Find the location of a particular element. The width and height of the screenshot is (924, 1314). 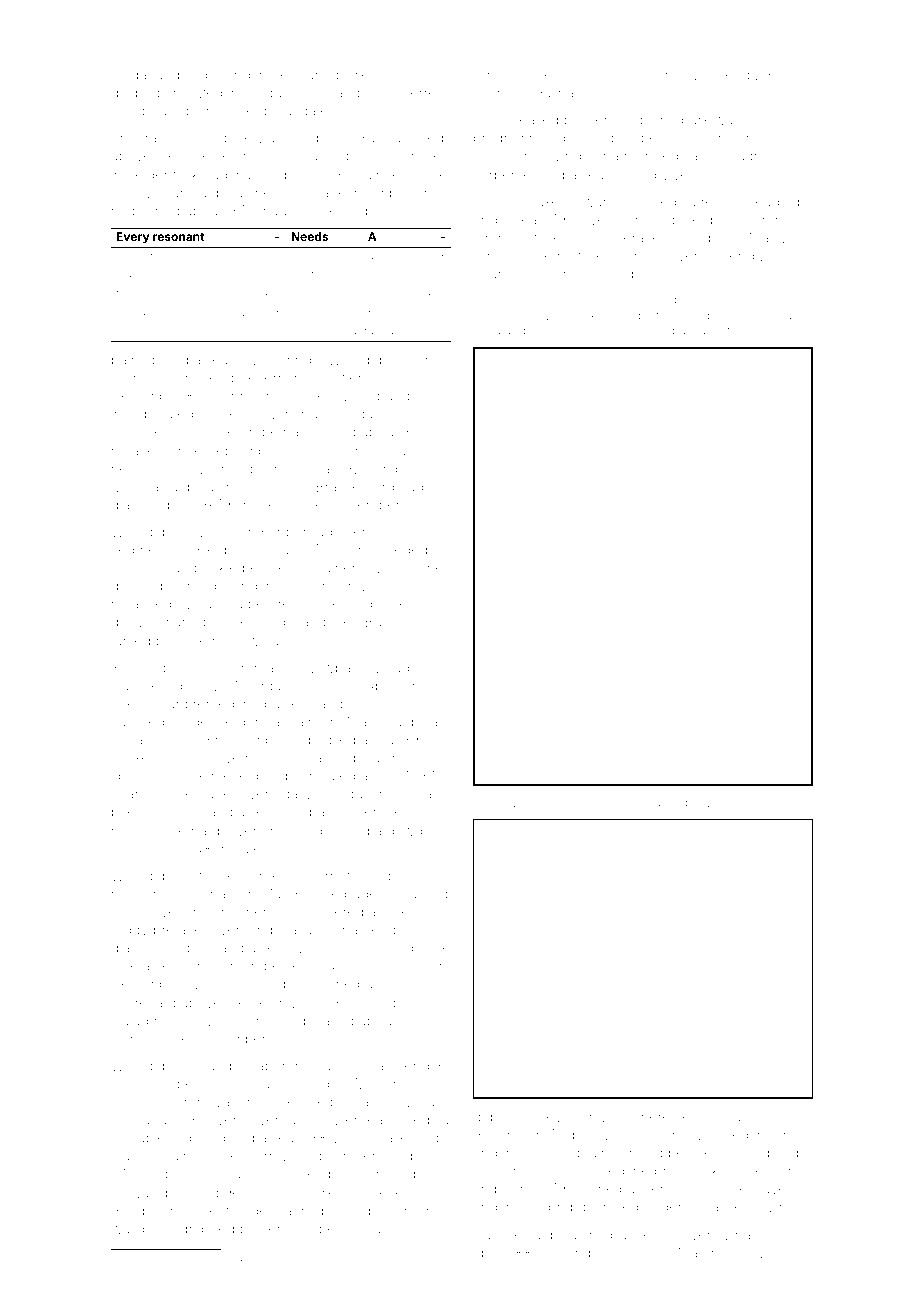

Starcombe is located at coordinates (245, 965).
